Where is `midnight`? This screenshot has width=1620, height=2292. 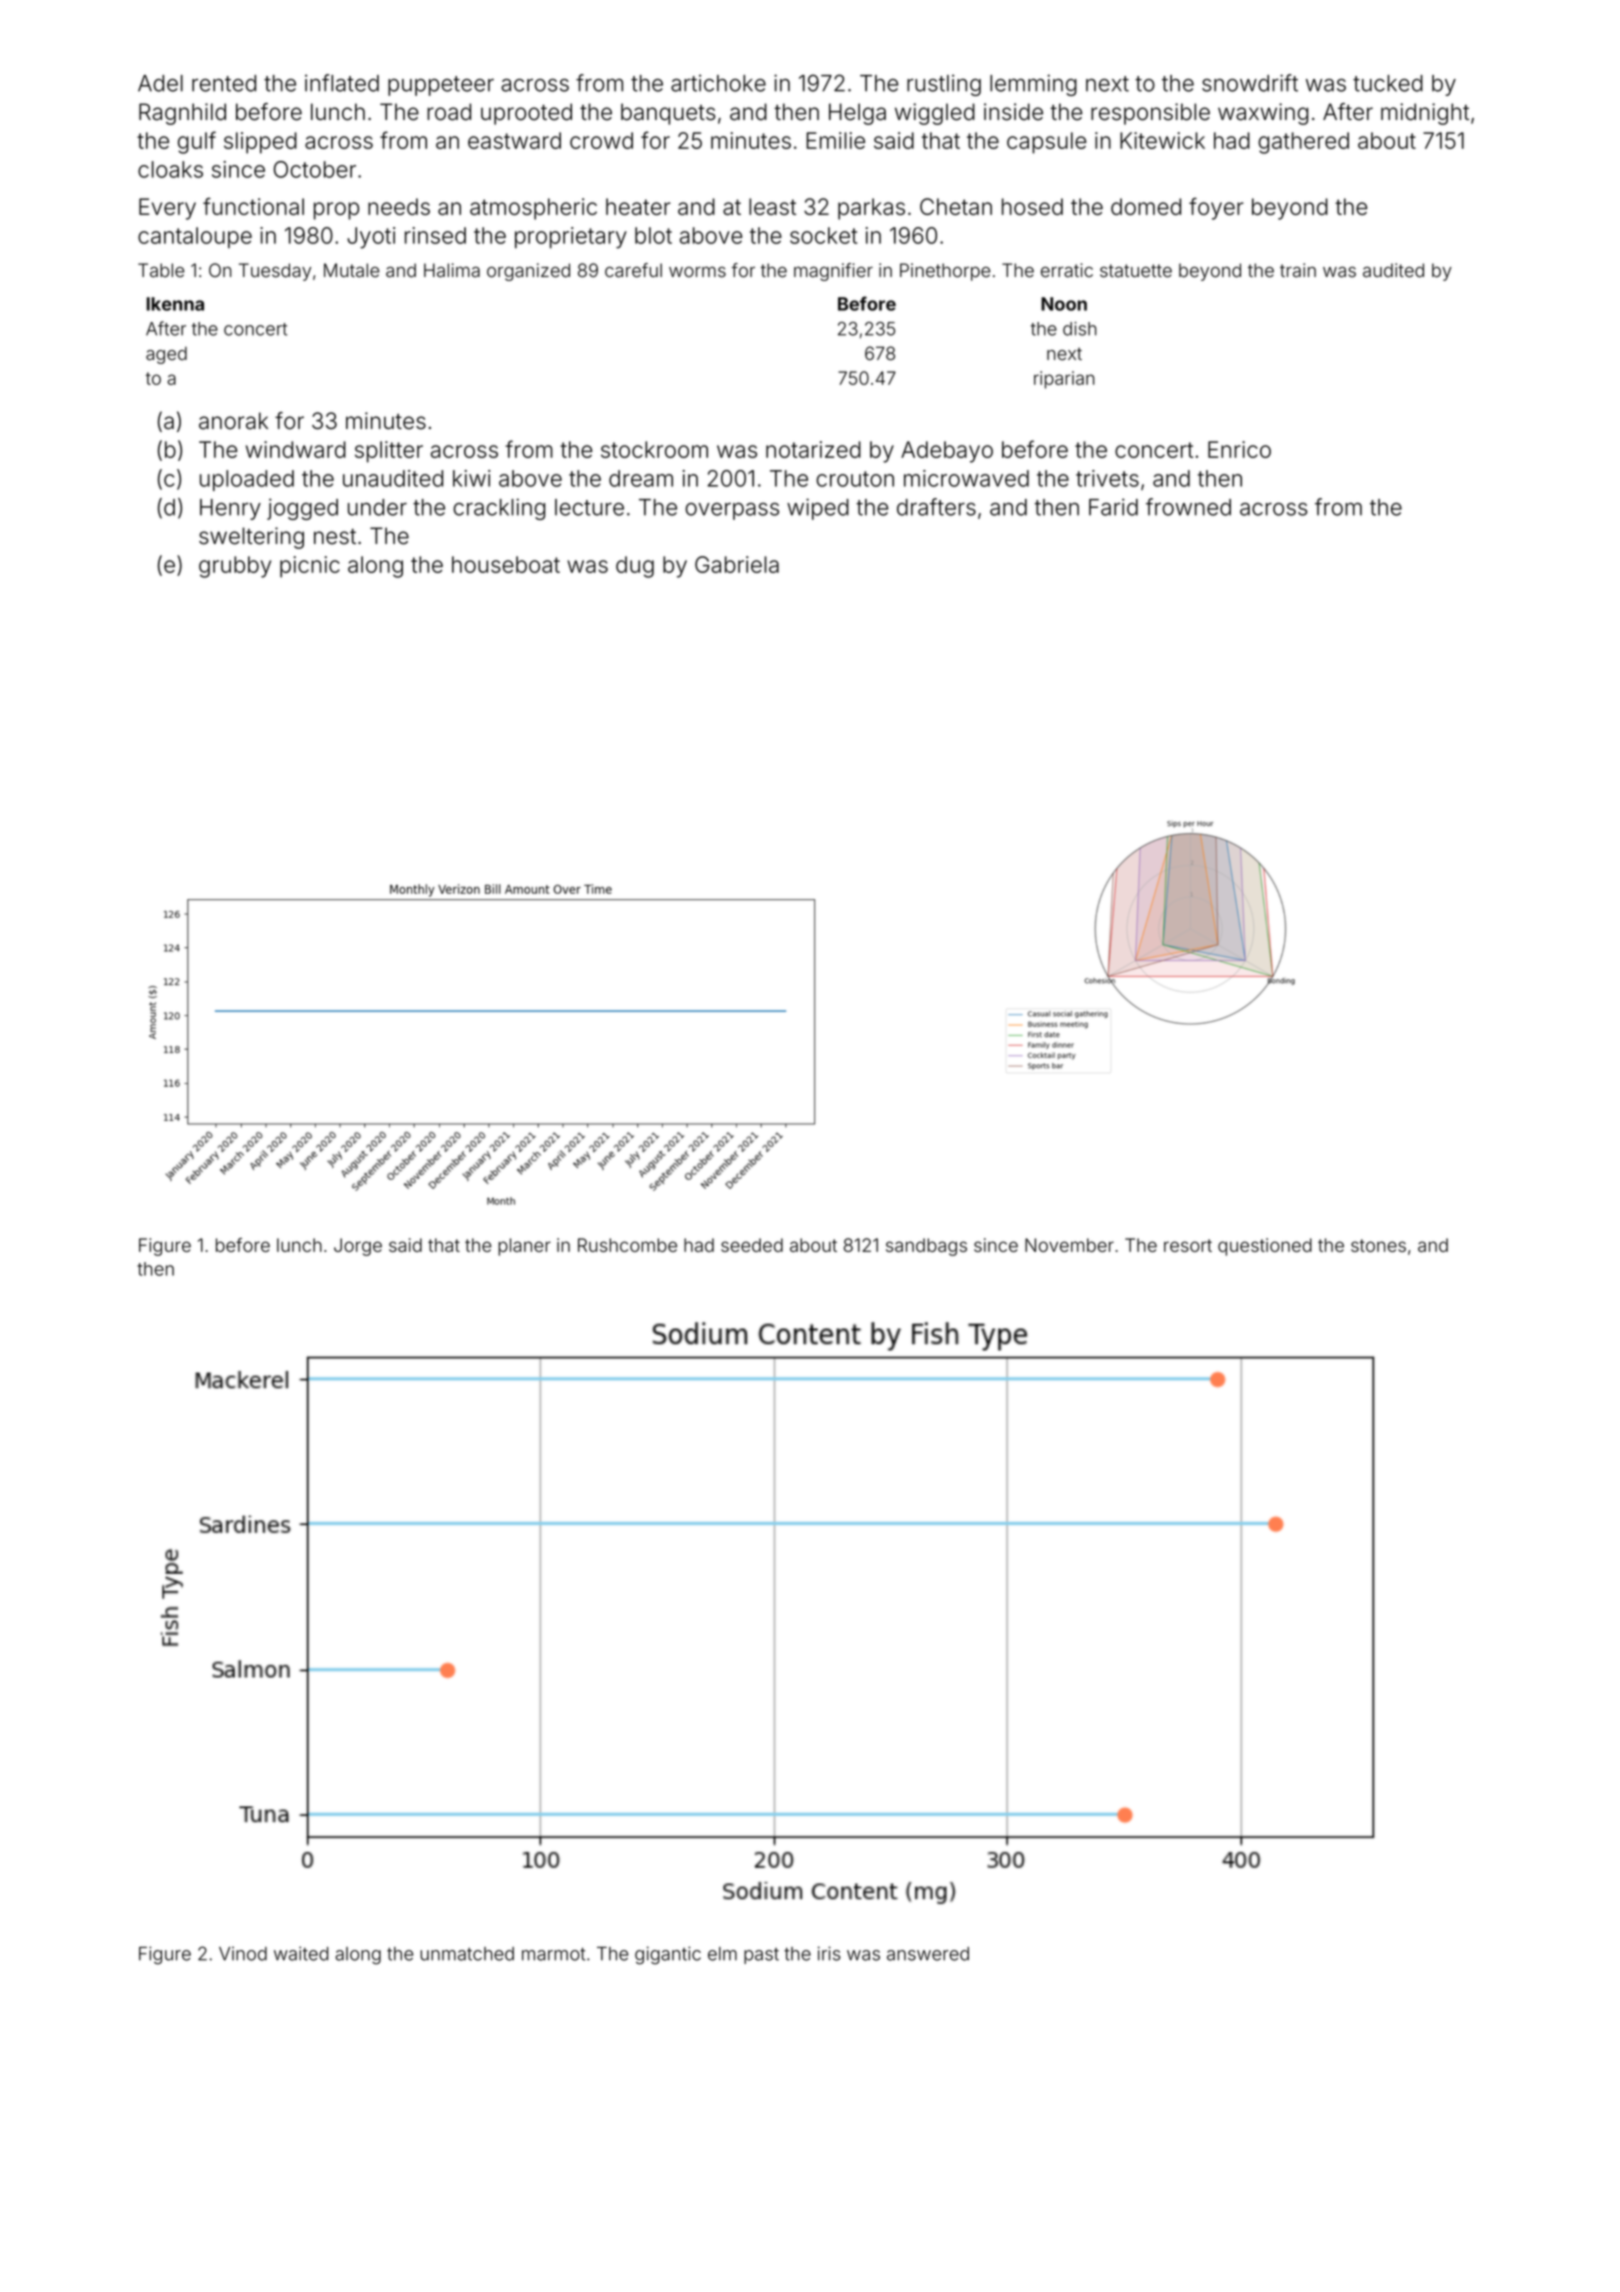 midnight is located at coordinates (1425, 114).
